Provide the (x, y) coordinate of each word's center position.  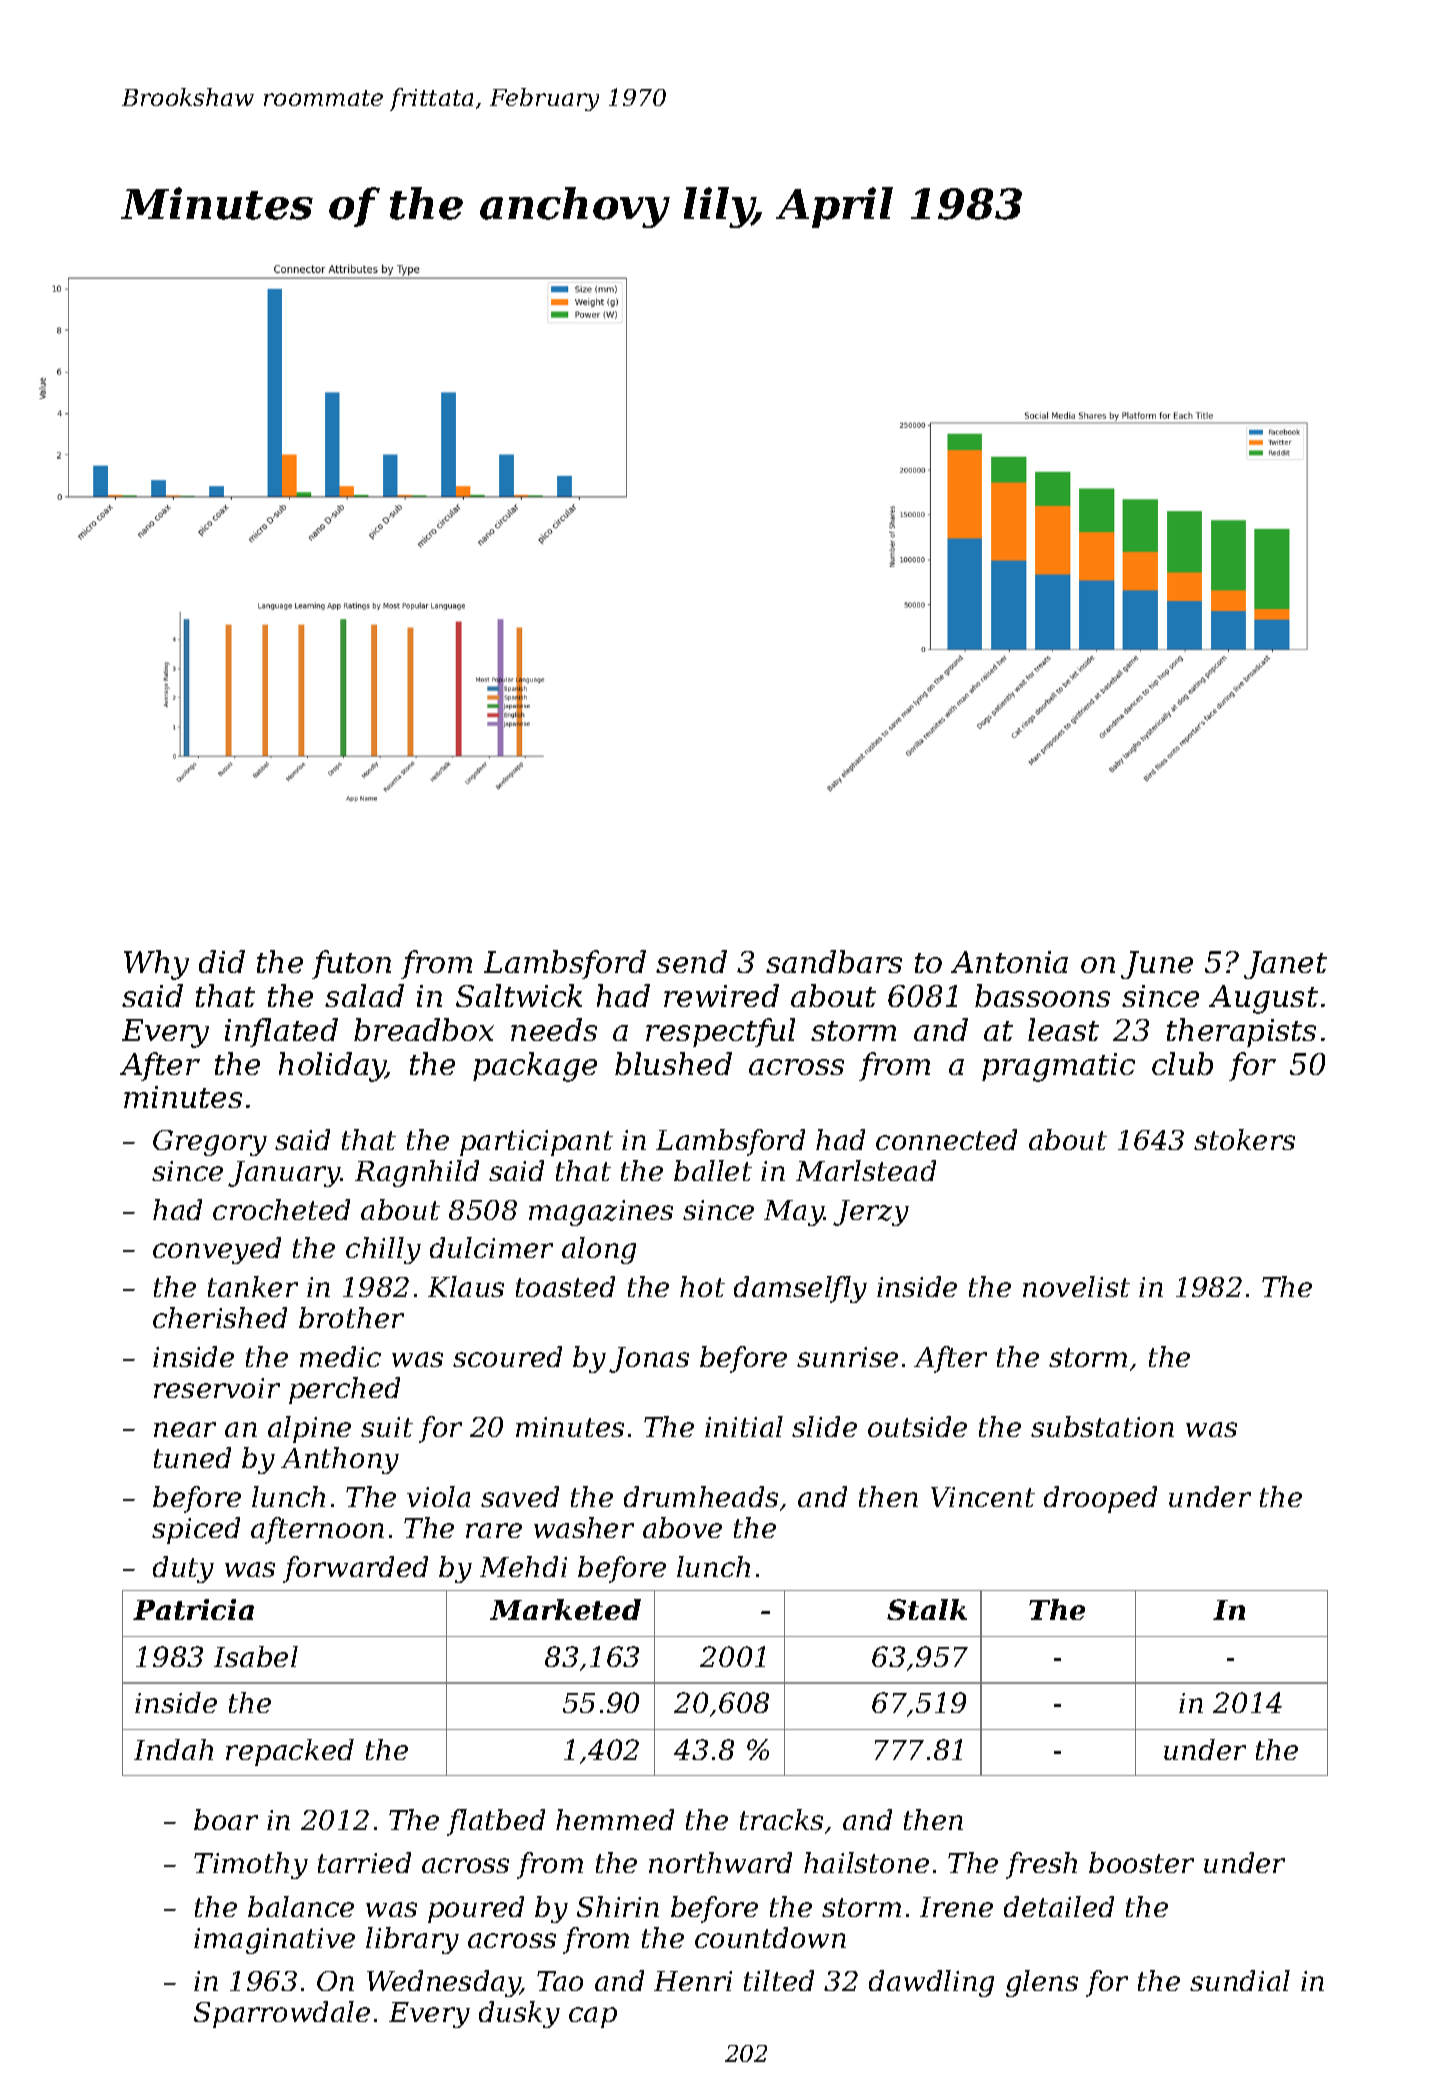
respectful (720, 1032)
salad (364, 995)
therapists (1241, 1032)
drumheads (701, 1496)
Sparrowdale (282, 2014)
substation (1102, 1426)
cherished (220, 1317)
